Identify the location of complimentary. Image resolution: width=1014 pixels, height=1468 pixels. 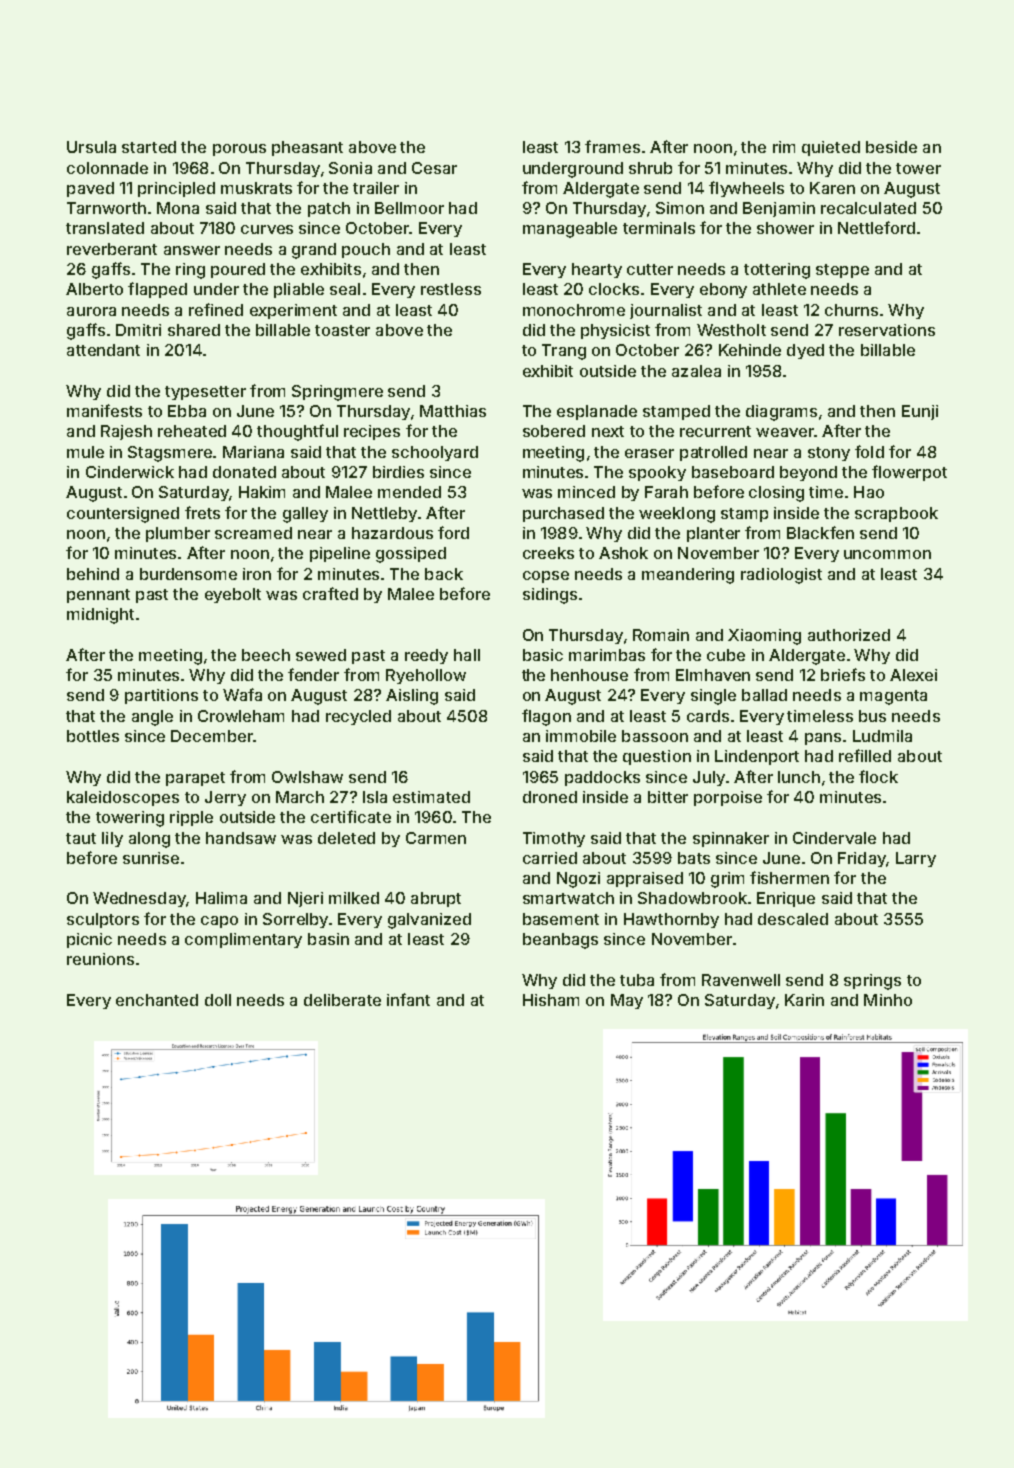
(243, 940).
